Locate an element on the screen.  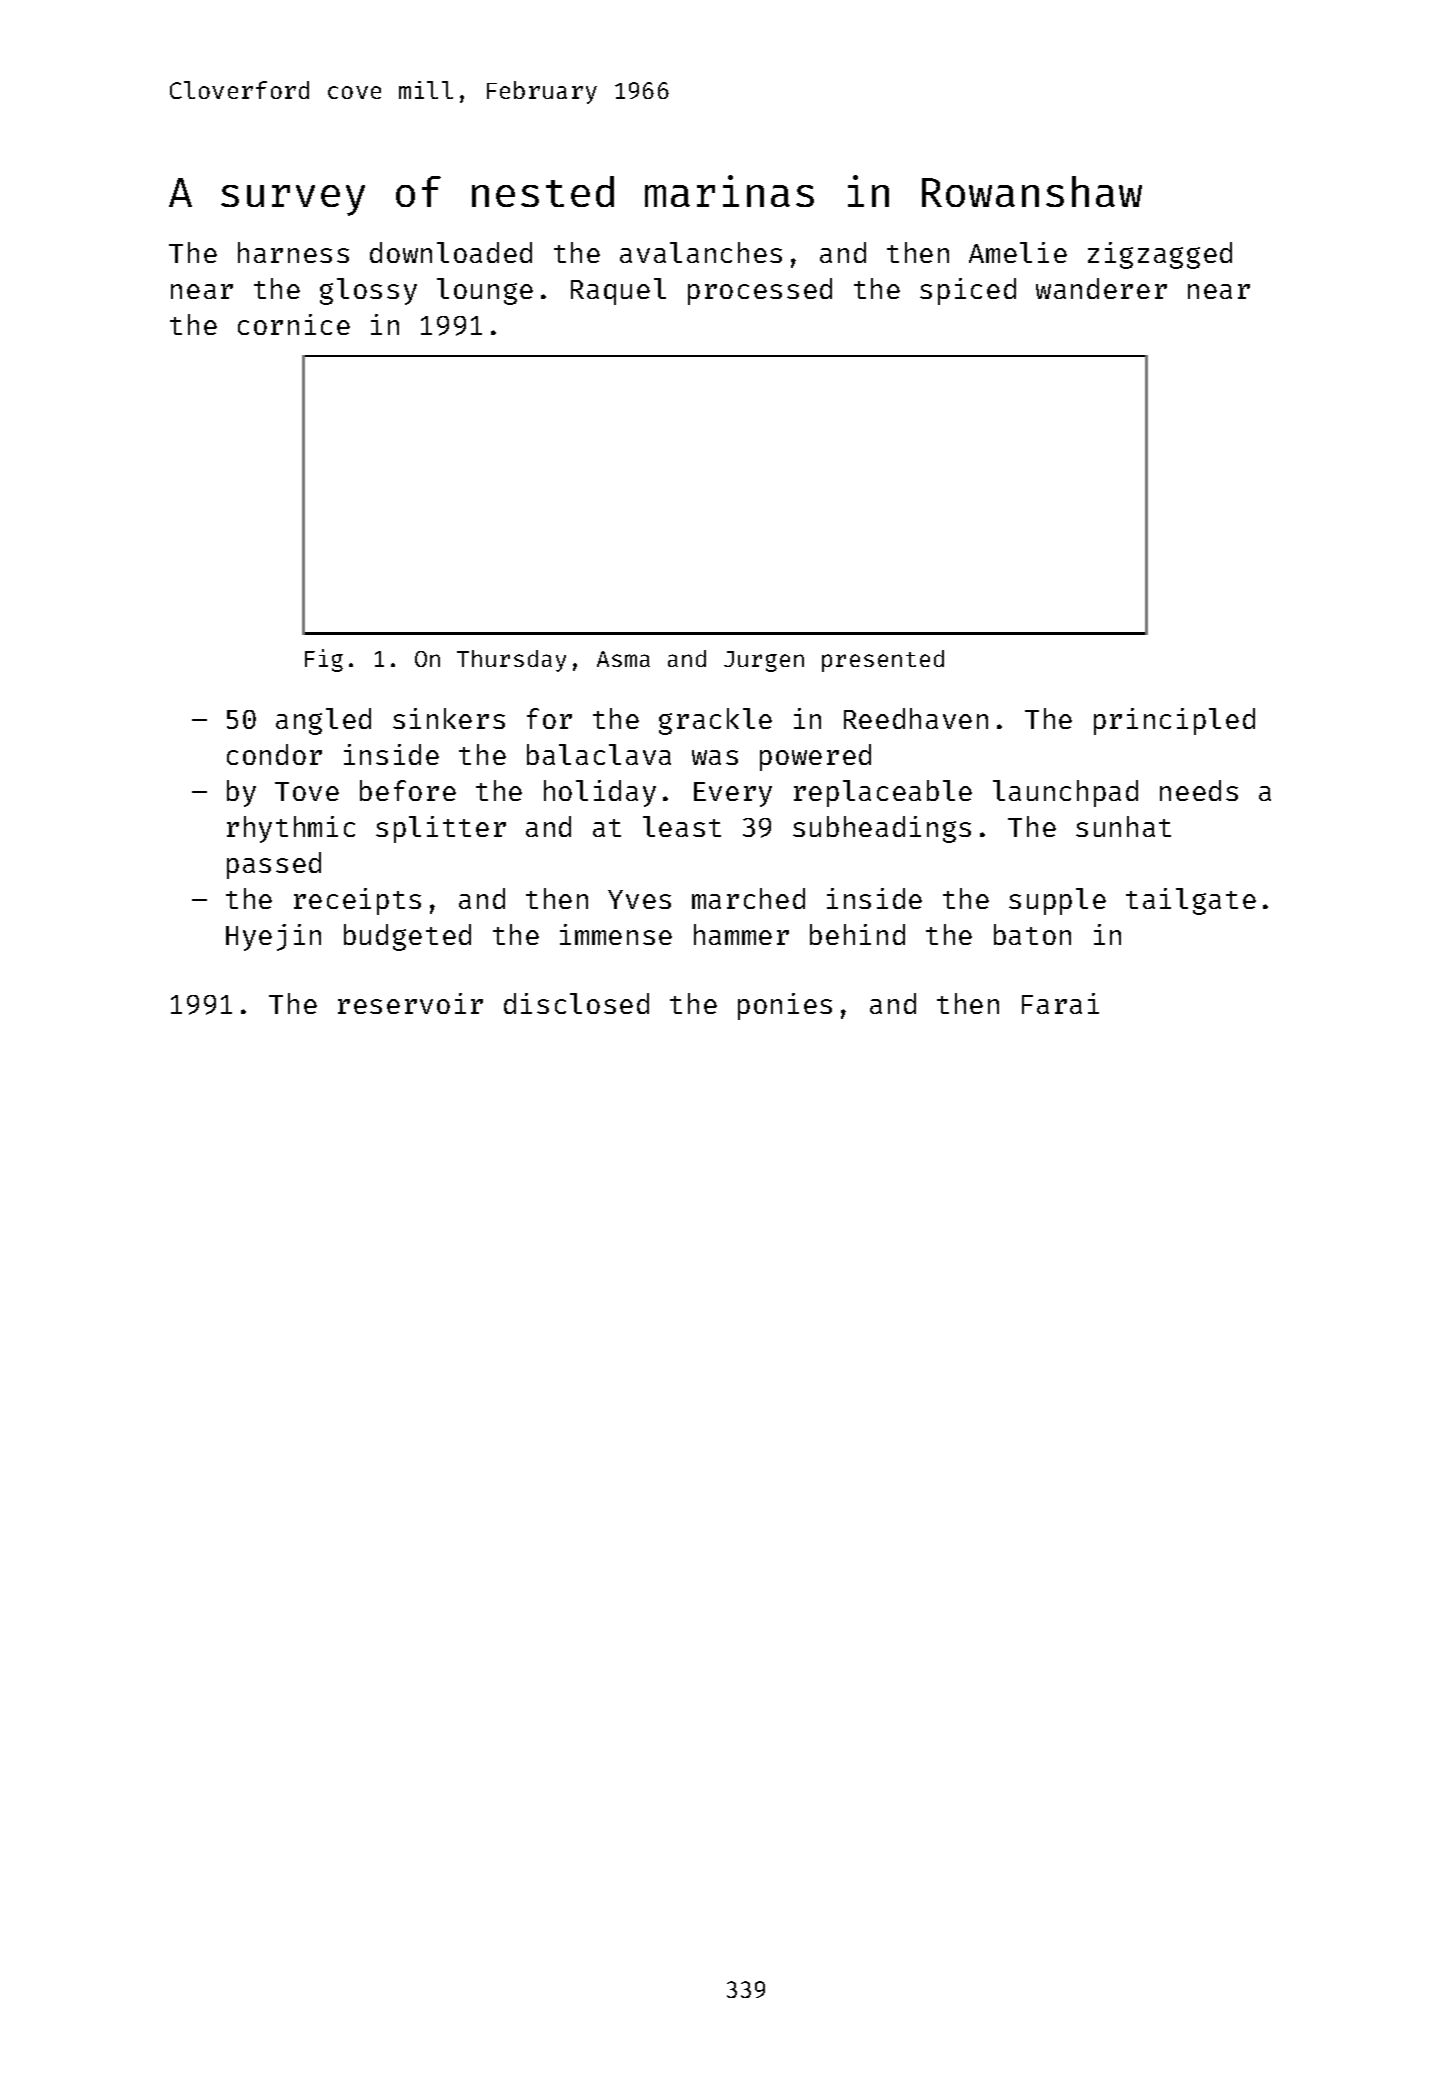
presented is located at coordinates (883, 661).
